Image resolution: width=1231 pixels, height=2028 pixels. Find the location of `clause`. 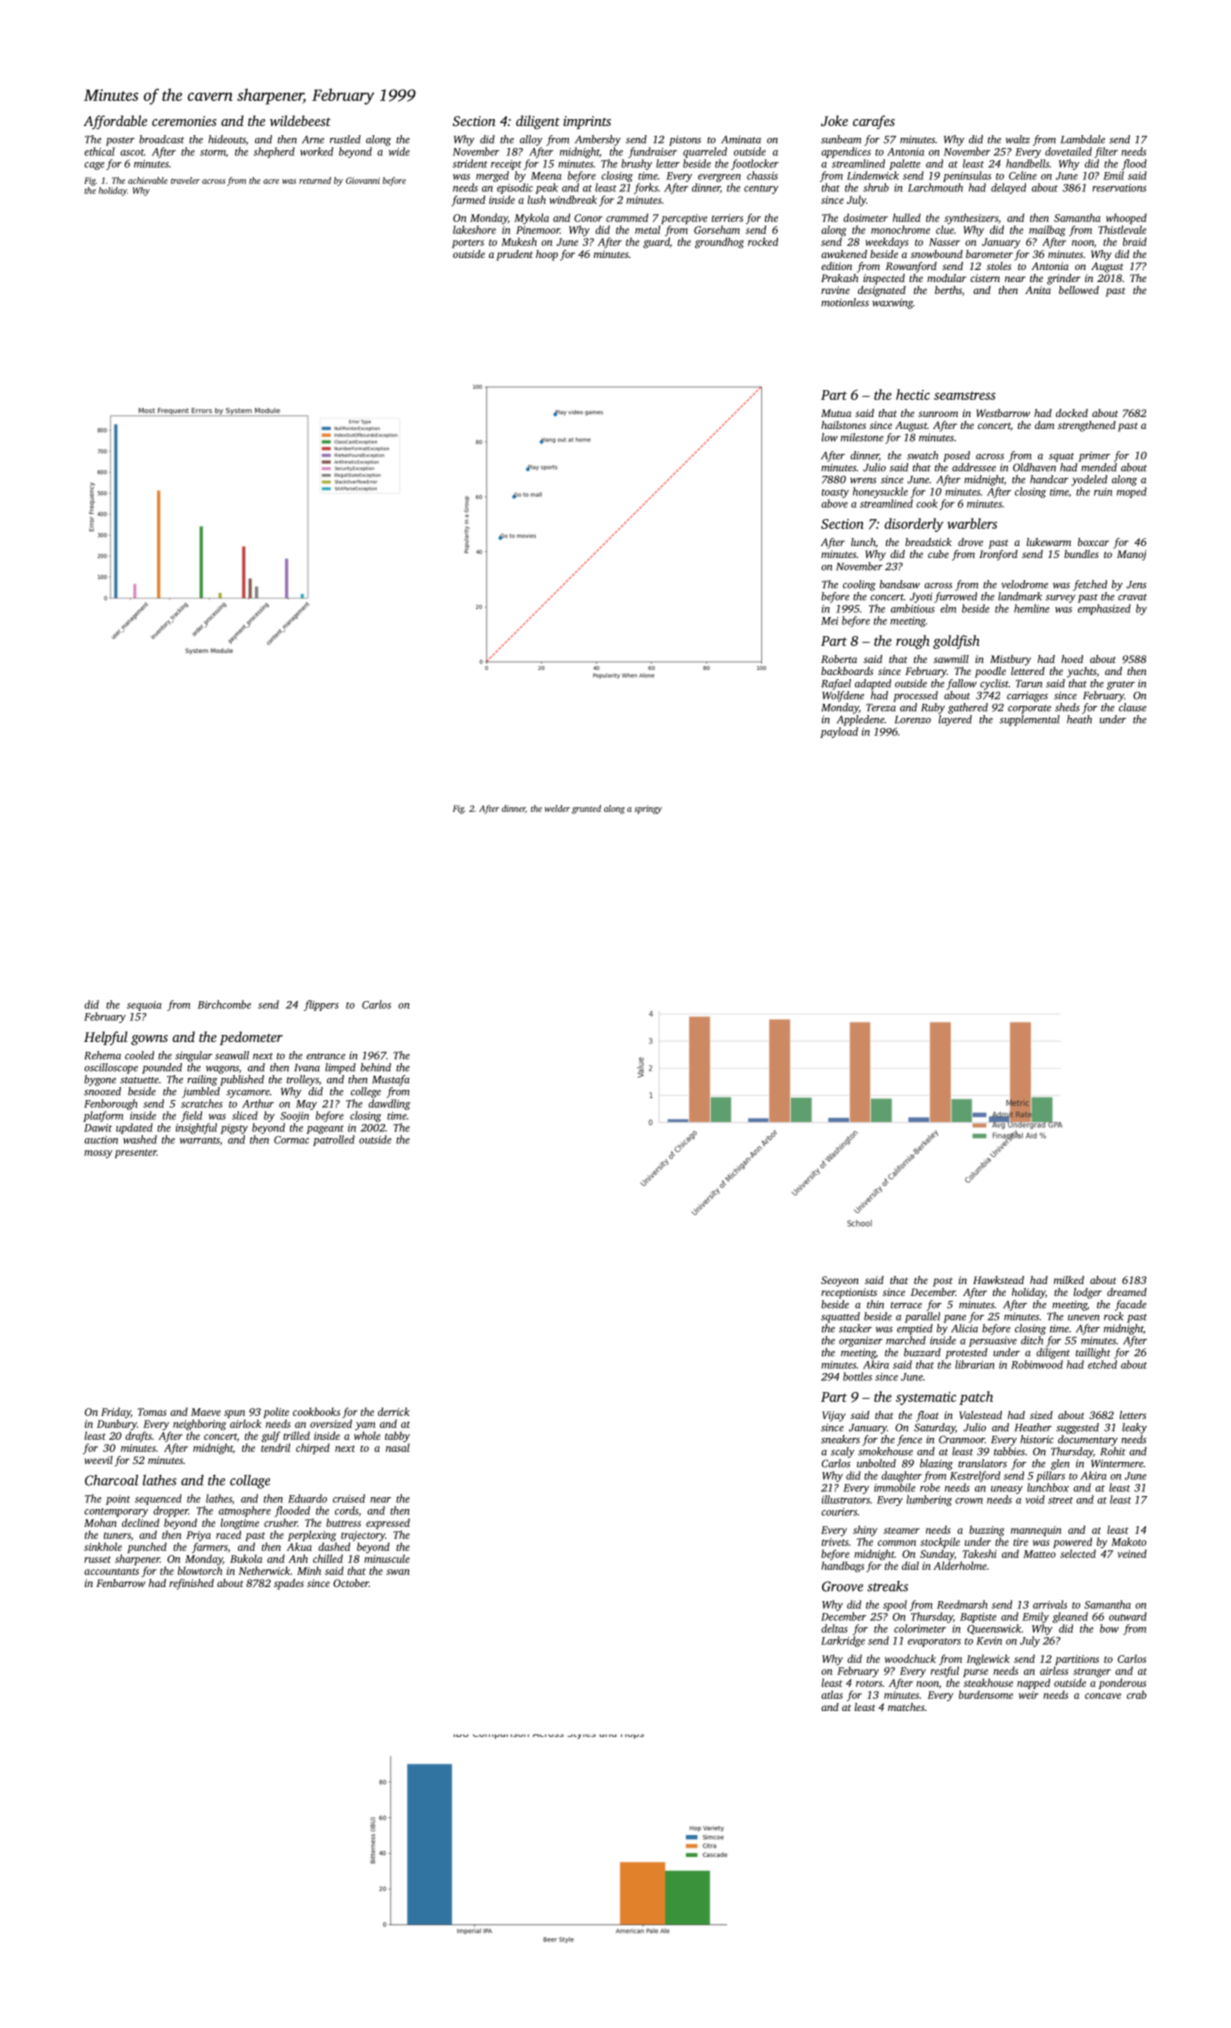

clause is located at coordinates (1132, 707).
